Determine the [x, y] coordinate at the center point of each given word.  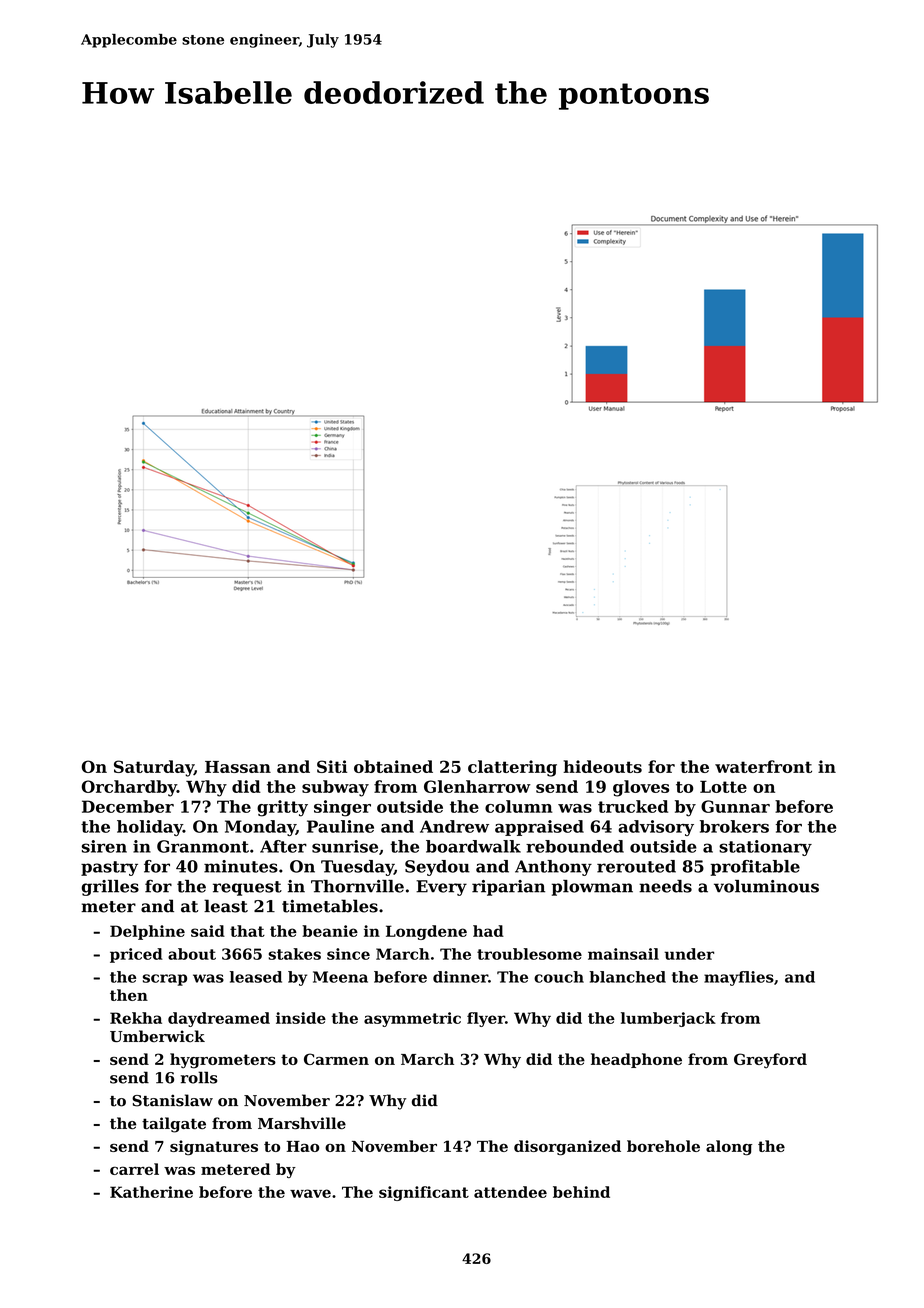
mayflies [739, 978]
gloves [641, 788]
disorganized [567, 1148]
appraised [539, 828]
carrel [134, 1169]
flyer [486, 1019]
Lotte [723, 786]
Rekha [136, 1018]
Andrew [454, 826]
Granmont [203, 846]
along [729, 1148]
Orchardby [129, 788]
